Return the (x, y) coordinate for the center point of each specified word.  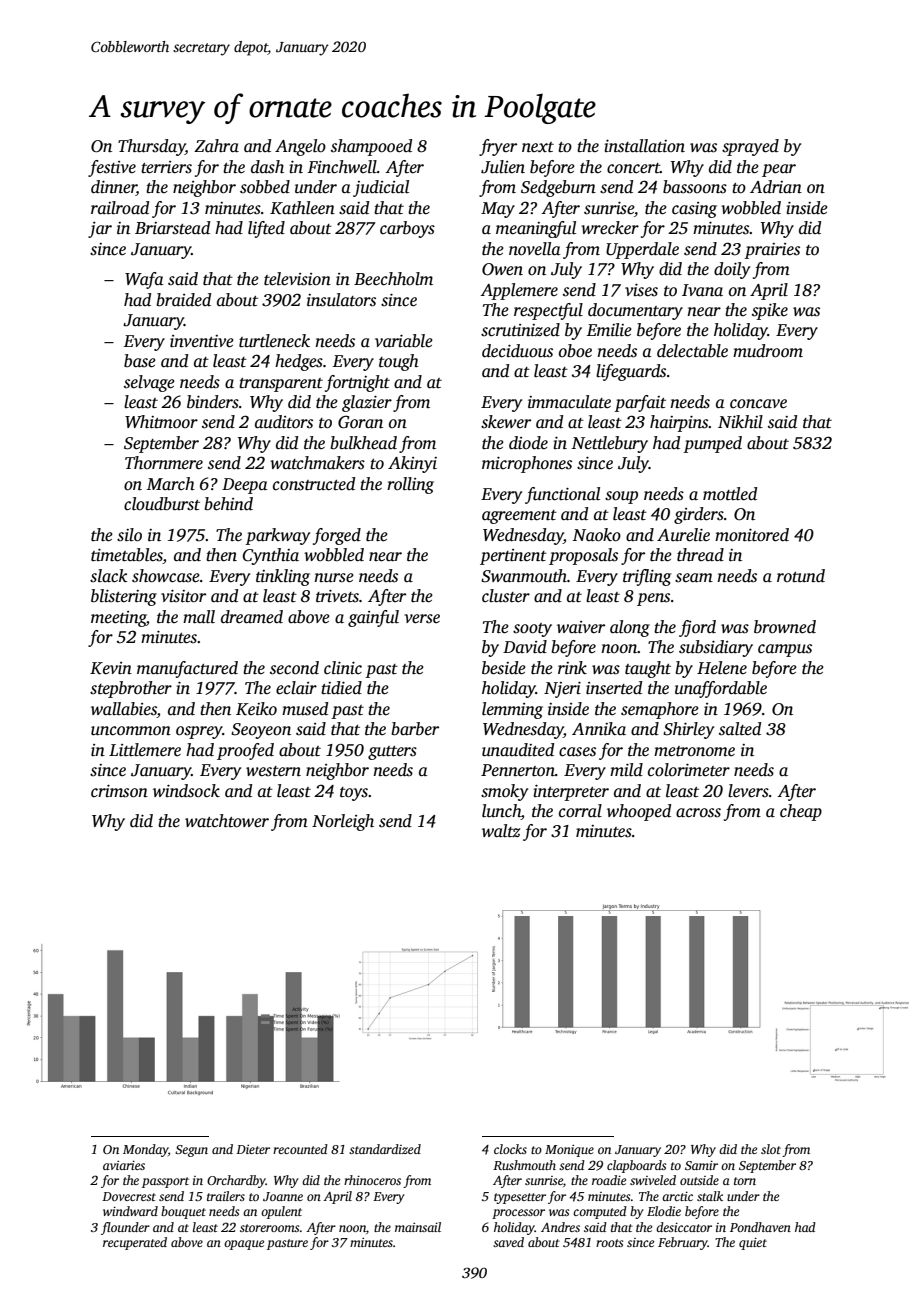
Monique (569, 1151)
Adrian (776, 187)
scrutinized (520, 330)
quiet (753, 1243)
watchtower (227, 821)
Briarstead (172, 228)
